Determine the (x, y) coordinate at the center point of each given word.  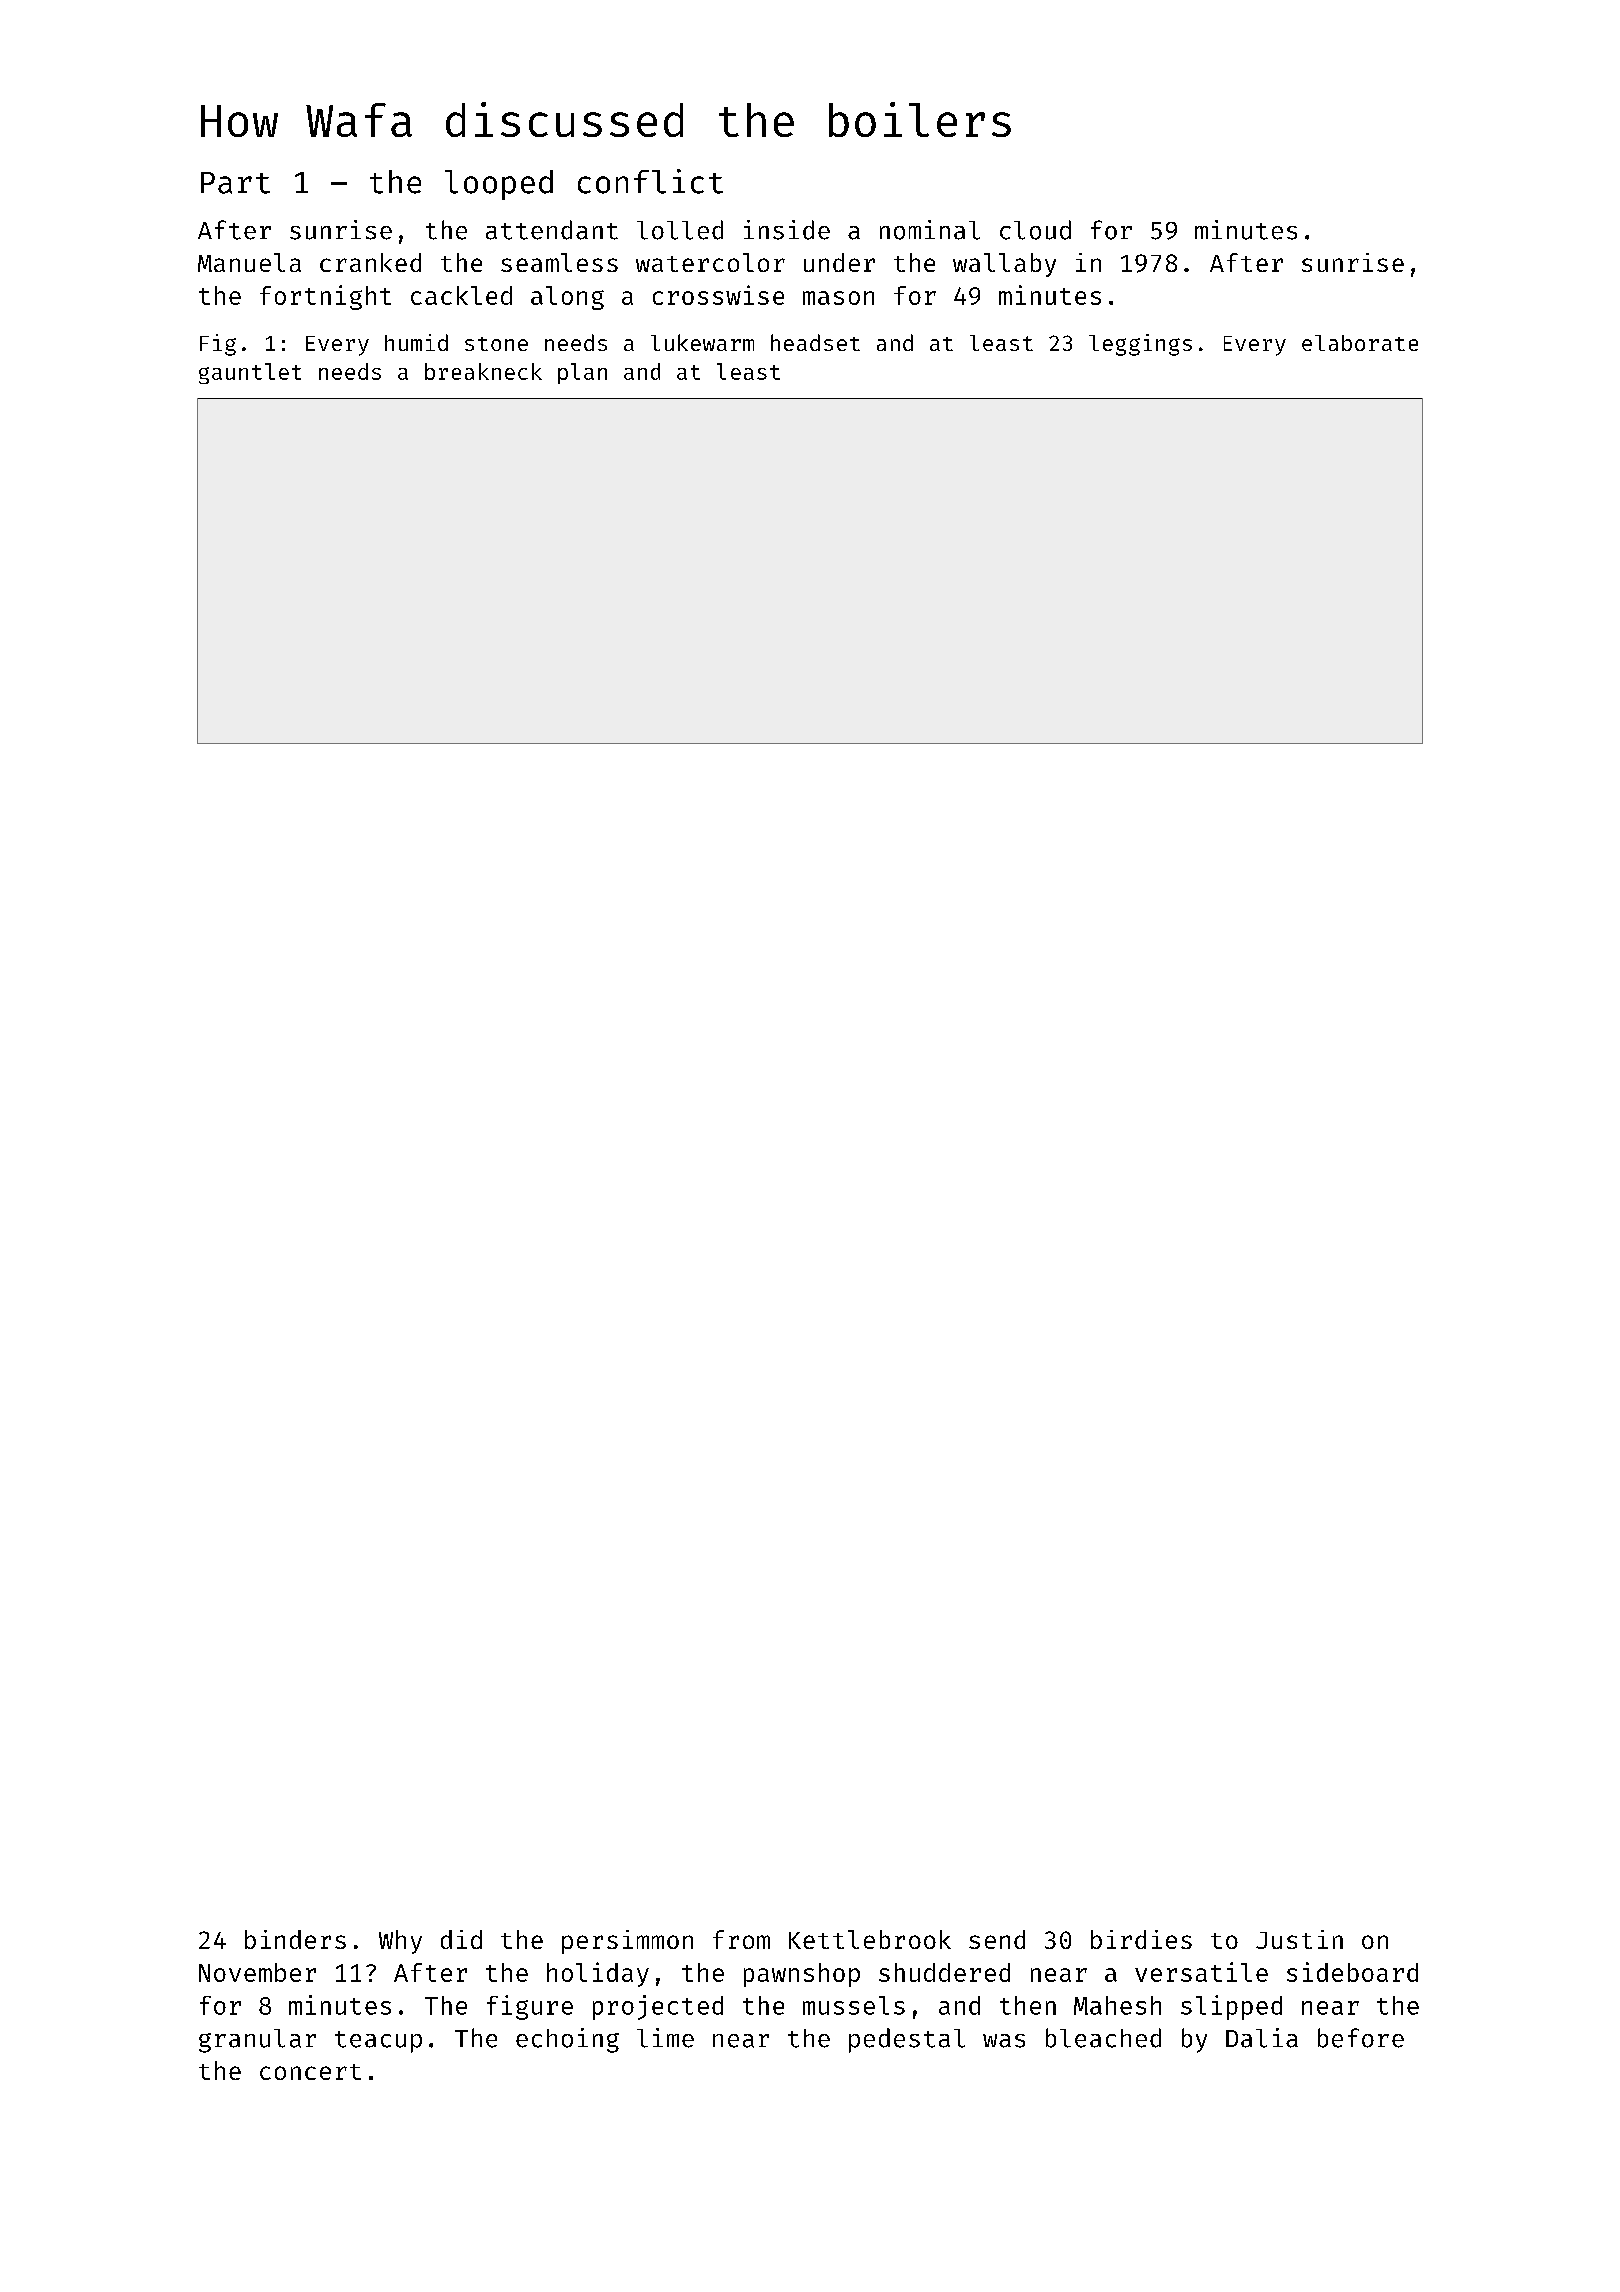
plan (582, 373)
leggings (1140, 345)
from (741, 1939)
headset (815, 342)
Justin (1299, 1939)
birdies (1141, 1939)
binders (295, 1939)
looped (499, 185)
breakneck (483, 371)
